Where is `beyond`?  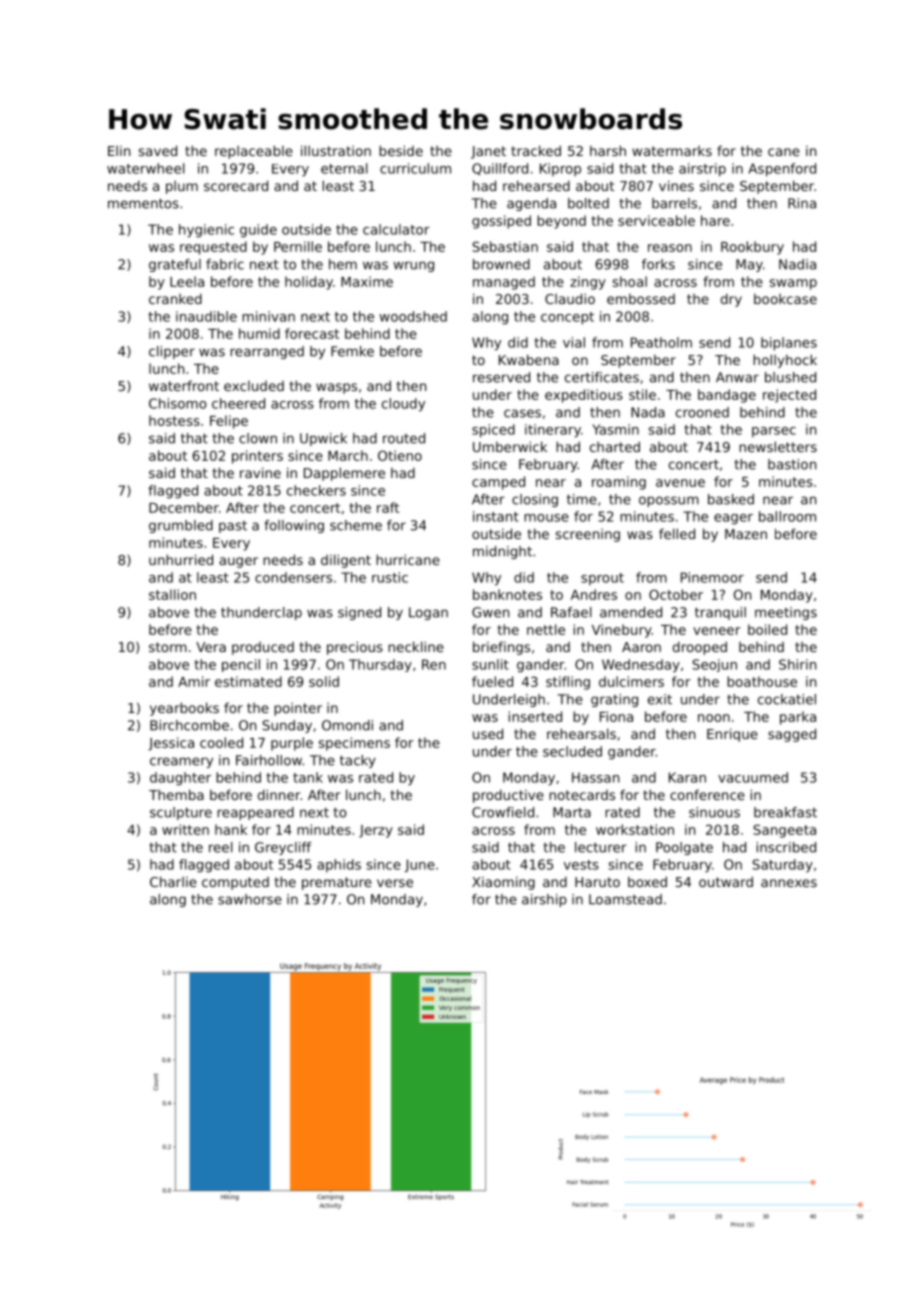
beyond is located at coordinates (561, 222).
